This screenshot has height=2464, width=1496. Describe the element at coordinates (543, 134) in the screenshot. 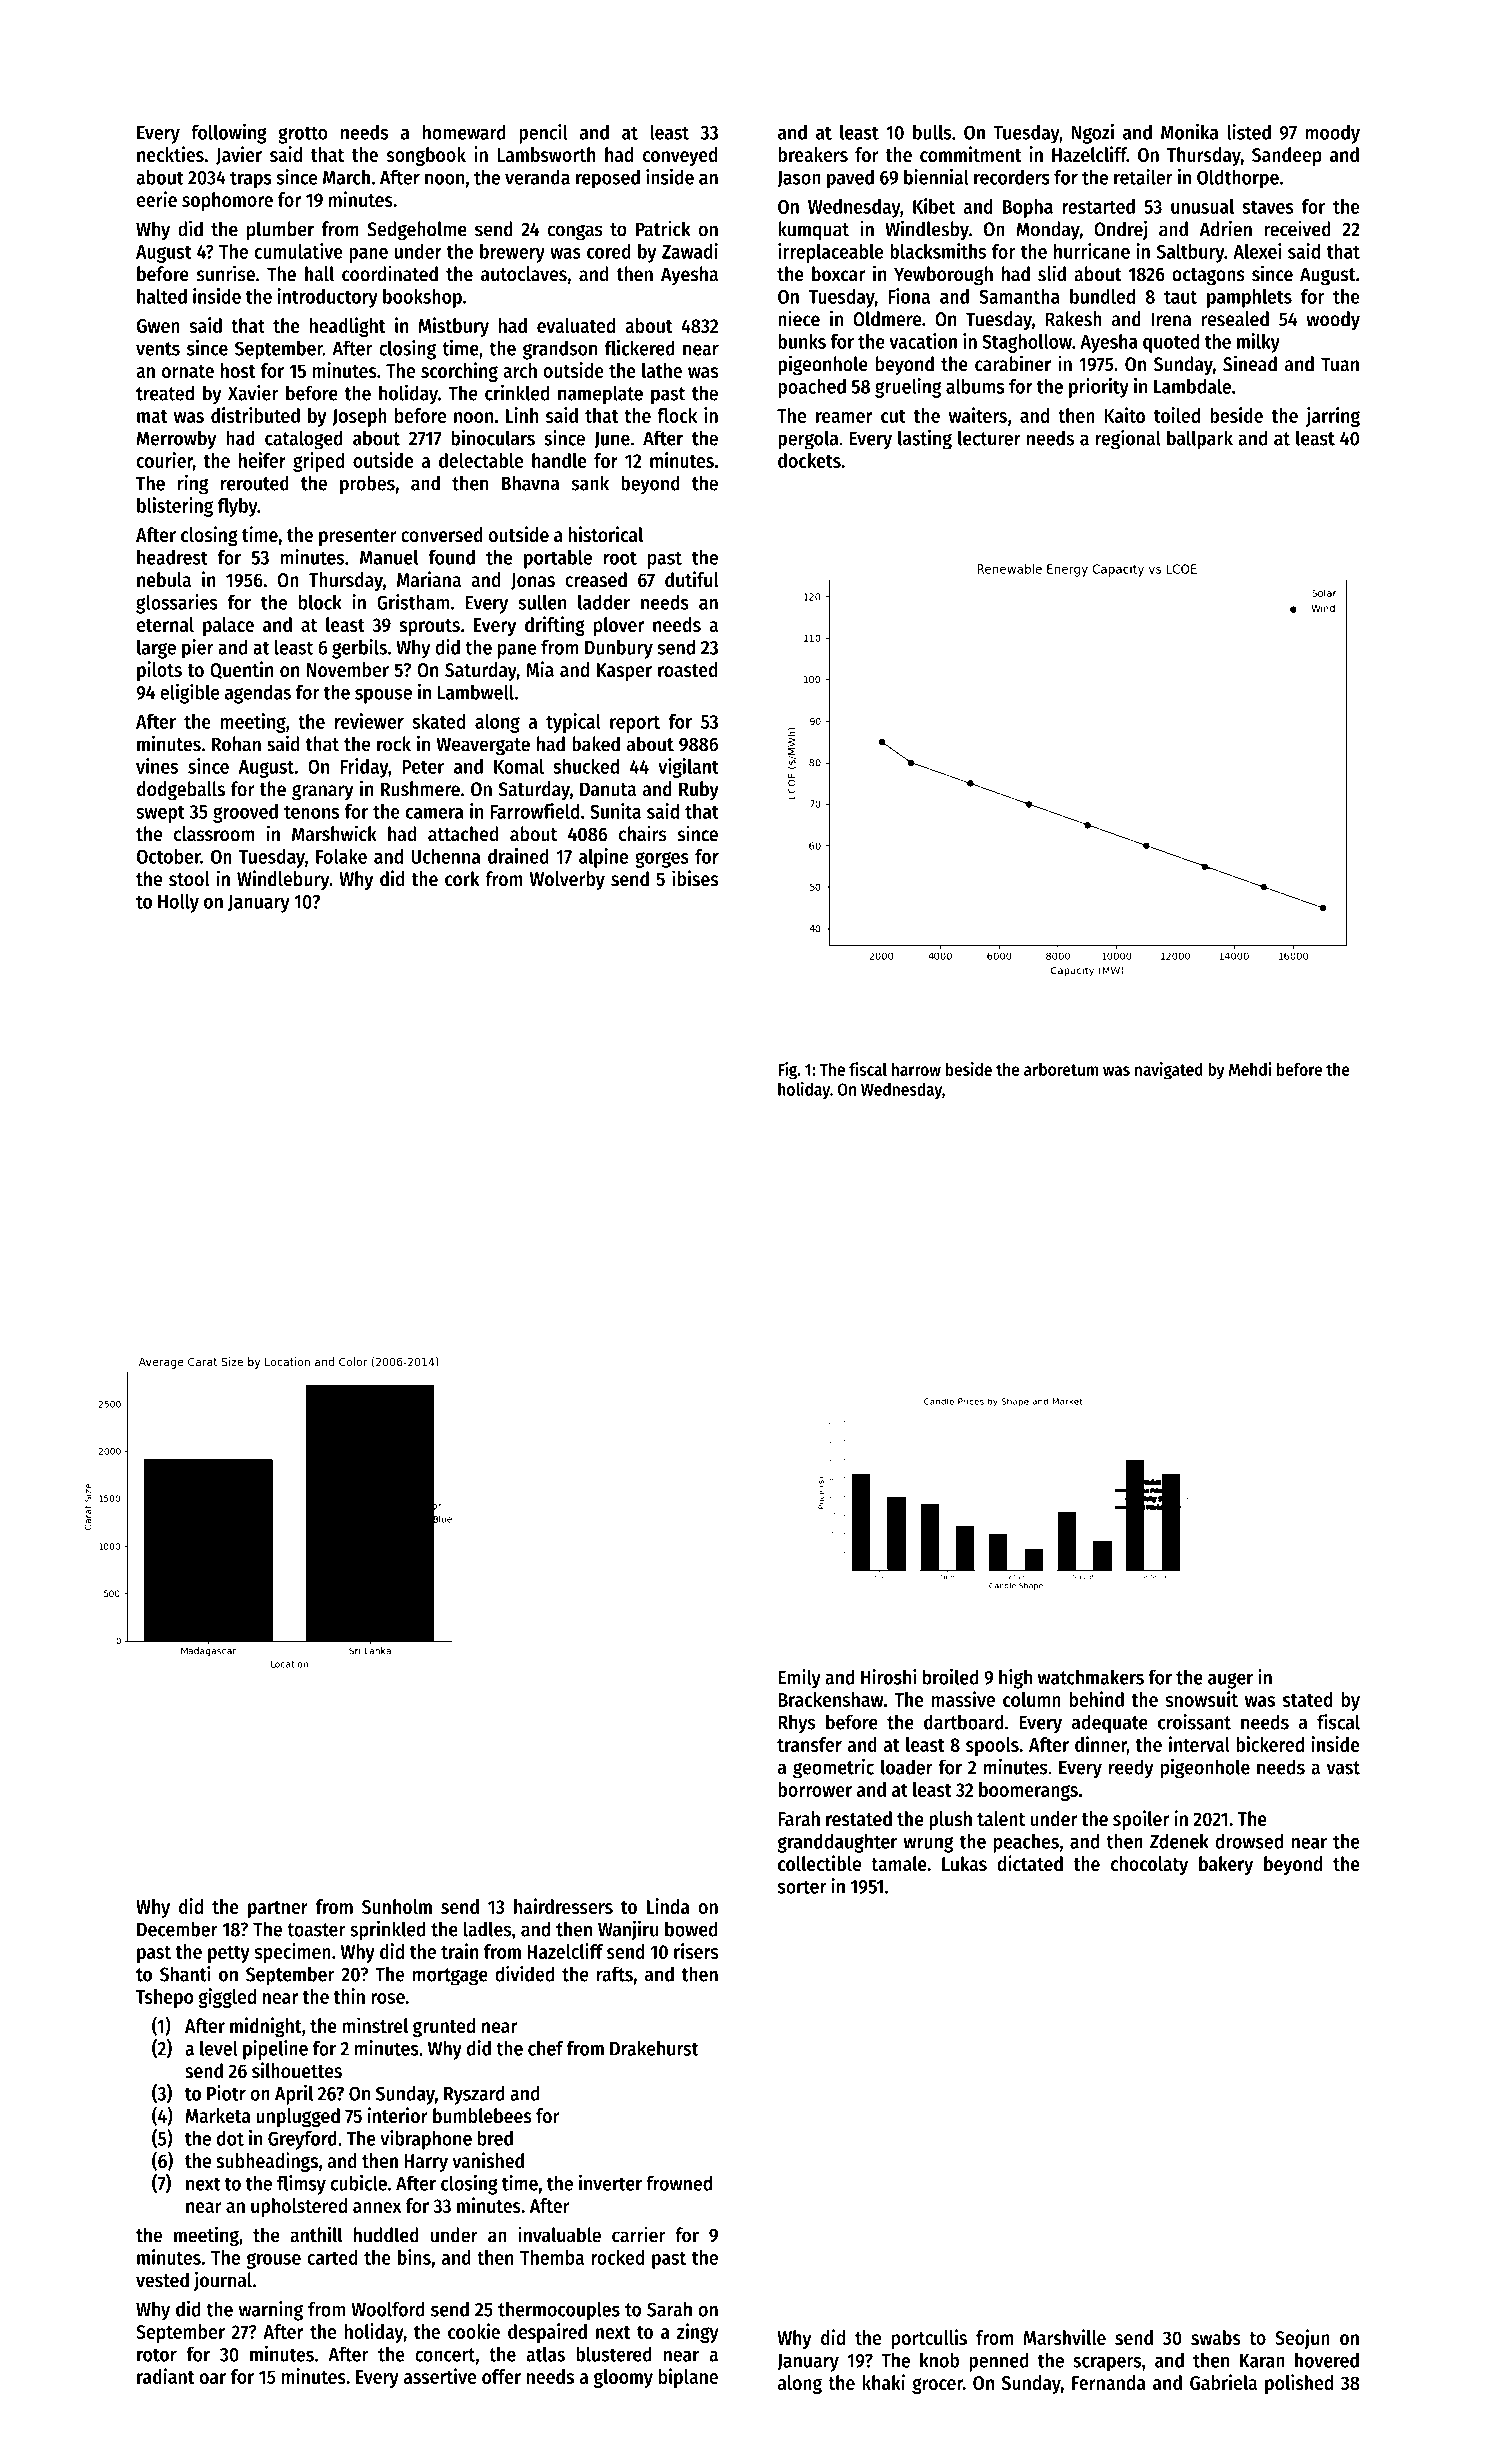

I see `pencil` at that location.
